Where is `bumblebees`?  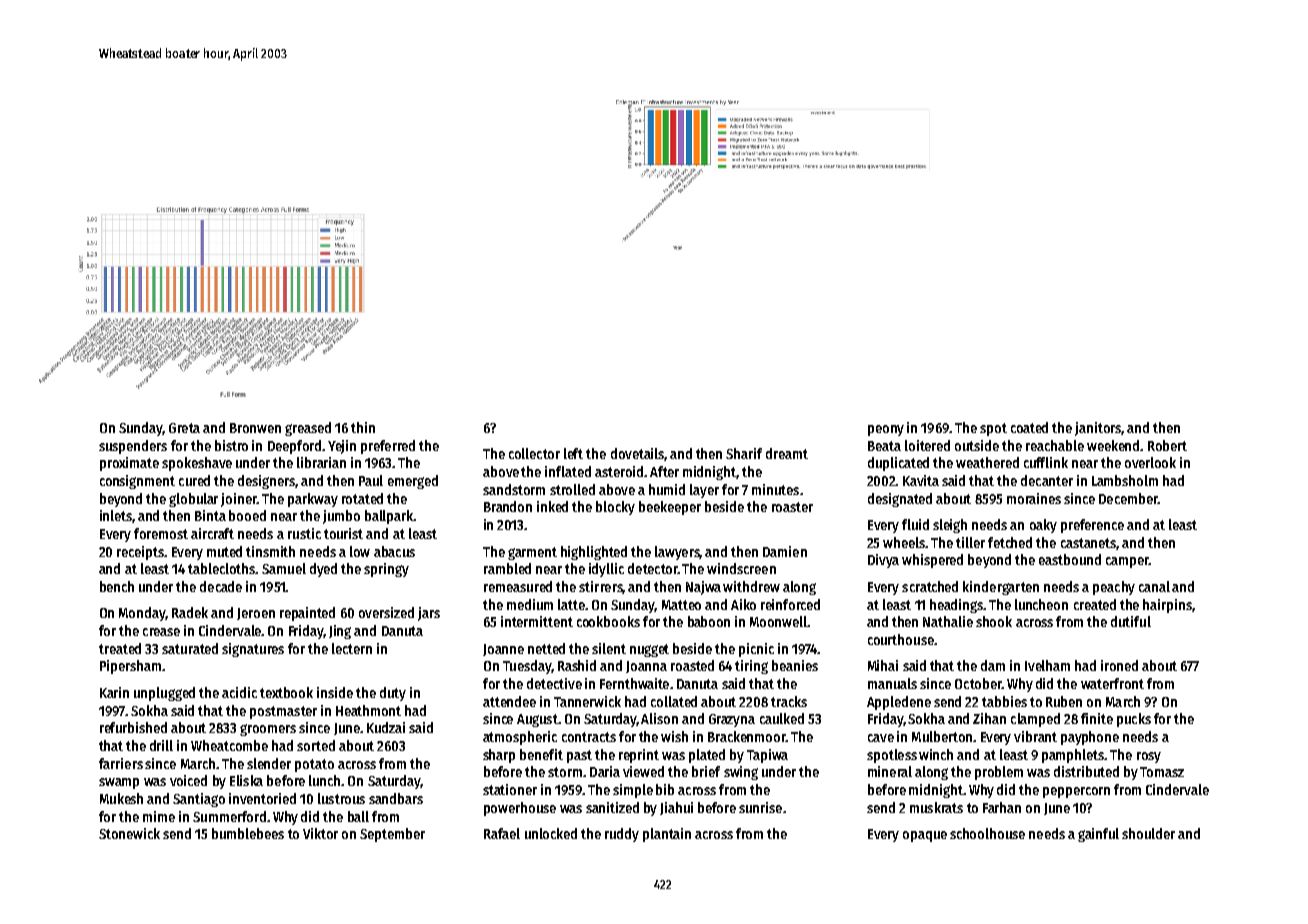 bumblebees is located at coordinates (248, 833).
